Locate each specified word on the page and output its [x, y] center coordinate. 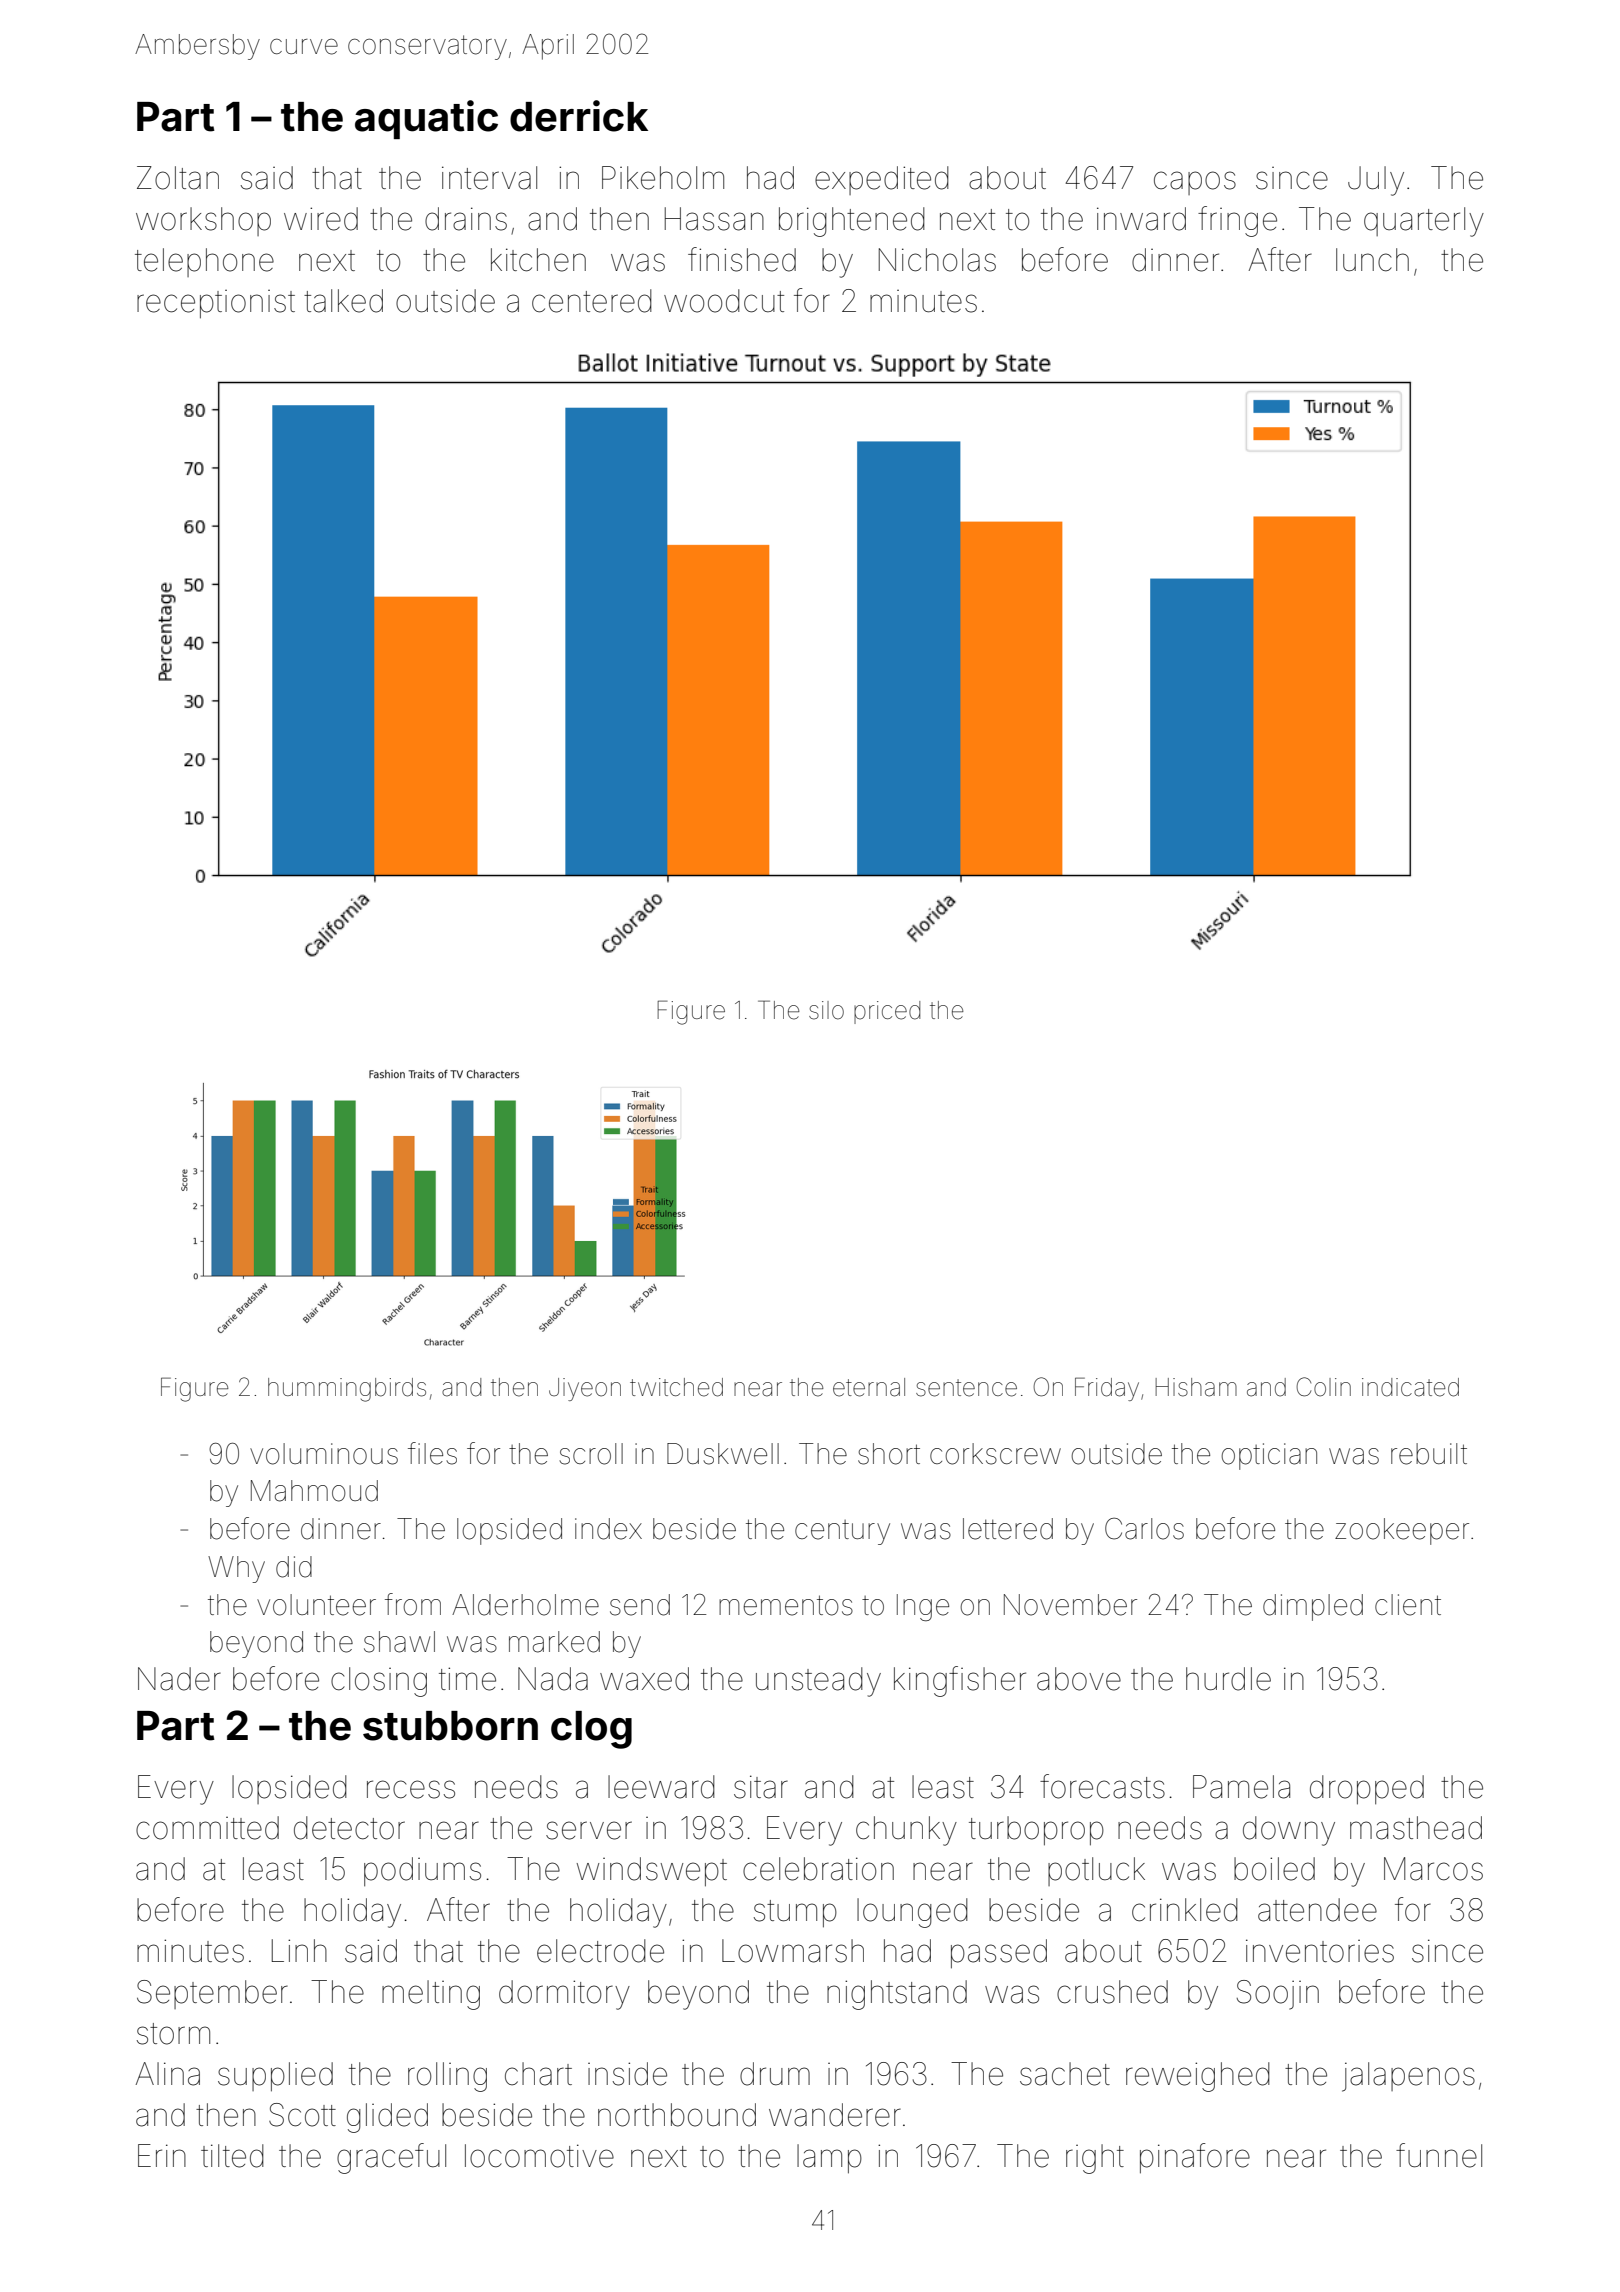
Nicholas [937, 260]
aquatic [426, 119]
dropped [1367, 1789]
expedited [882, 180]
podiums [422, 1871]
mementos [786, 1605]
